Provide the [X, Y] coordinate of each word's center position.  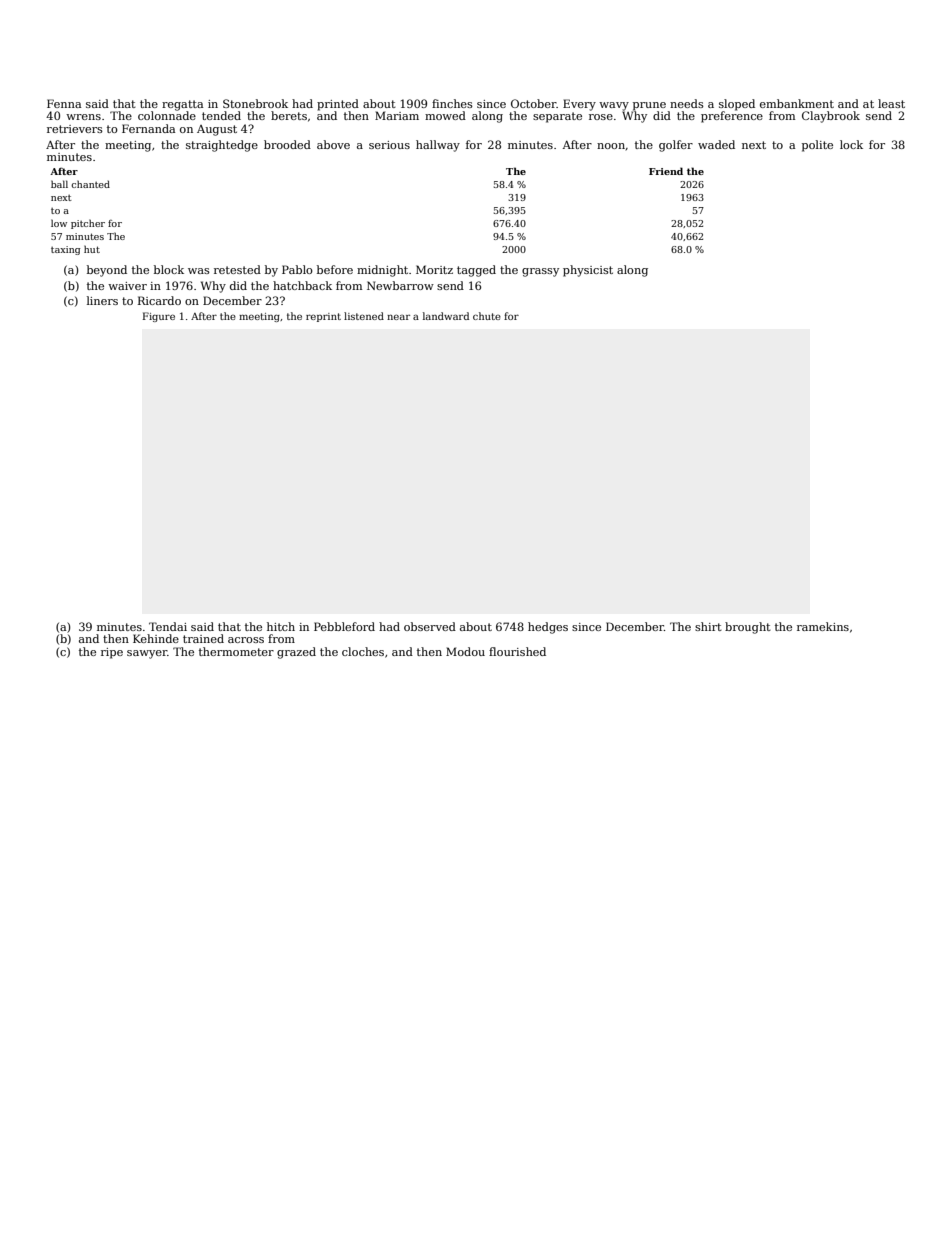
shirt [708, 626]
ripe [112, 653]
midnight [382, 271]
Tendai [168, 626]
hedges [548, 628]
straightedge [222, 146]
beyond [107, 271]
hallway [438, 146]
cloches [363, 651]
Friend [666, 171]
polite [817, 146]
